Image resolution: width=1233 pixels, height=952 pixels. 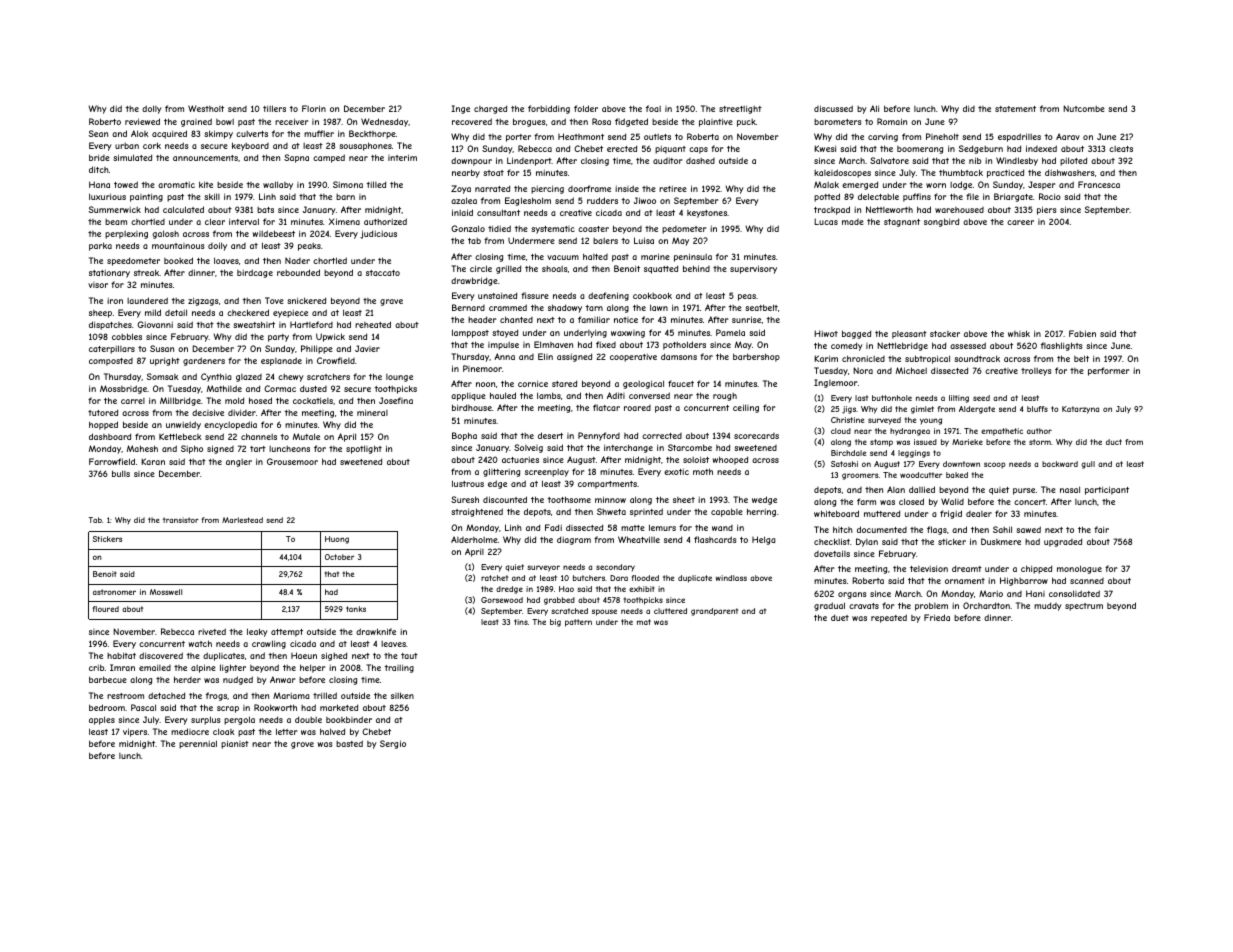 I want to click on lamppost, so click(x=470, y=333).
